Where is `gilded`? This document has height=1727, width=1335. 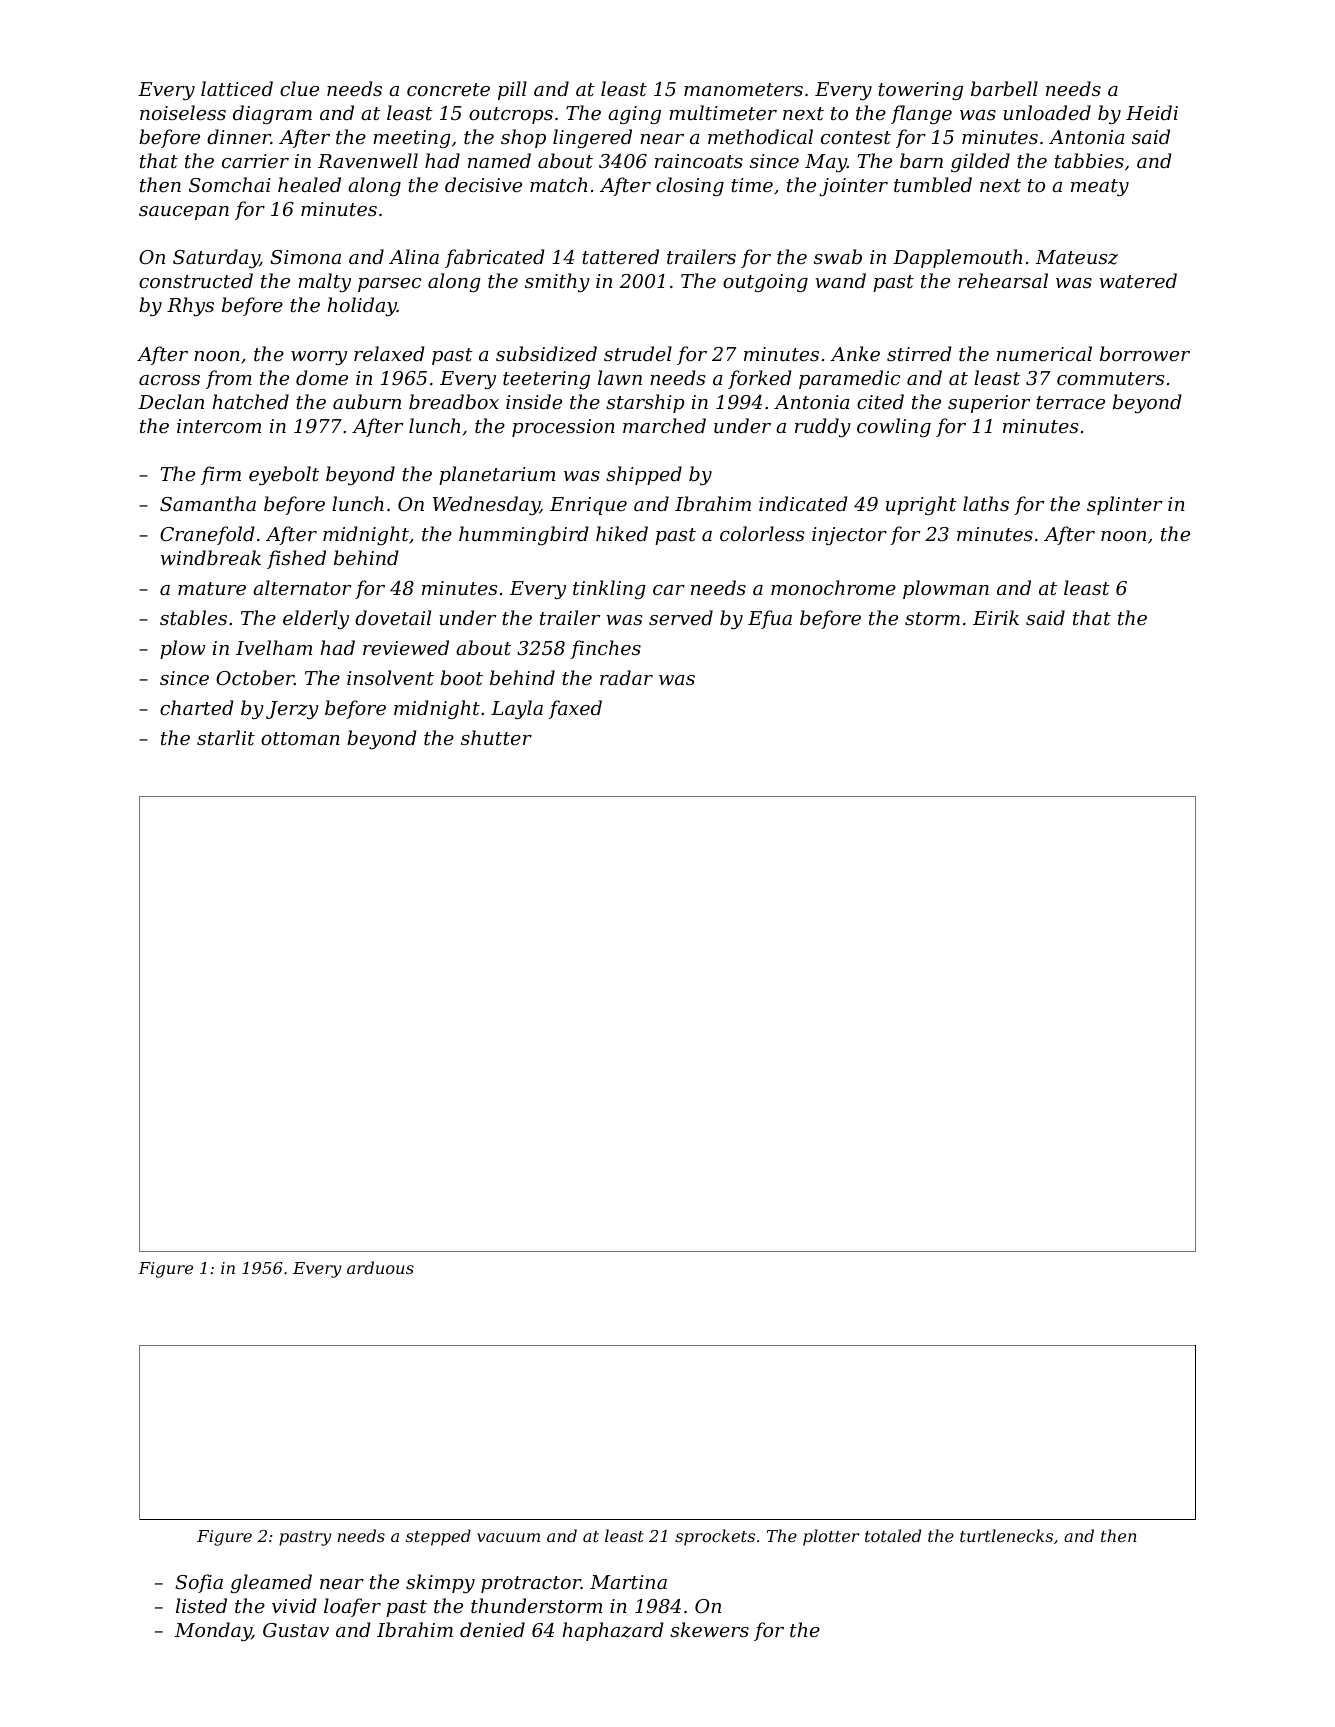
gilded is located at coordinates (980, 162).
